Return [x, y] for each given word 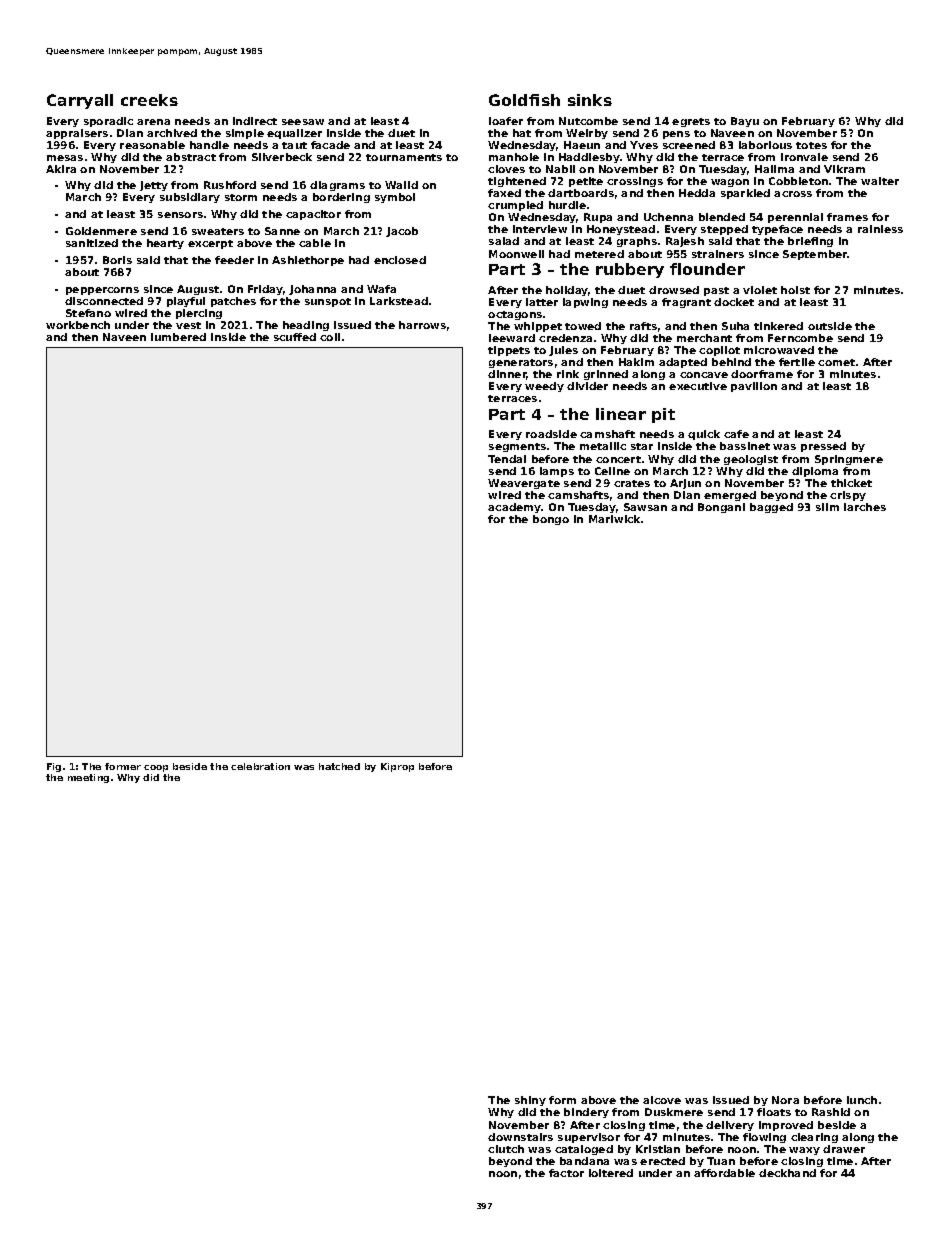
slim [827, 507]
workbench [78, 325]
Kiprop [397, 767]
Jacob [402, 232]
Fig [54, 767]
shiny [530, 1101]
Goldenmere [101, 231]
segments [517, 447]
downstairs [520, 1137]
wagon [730, 183]
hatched [339, 766]
